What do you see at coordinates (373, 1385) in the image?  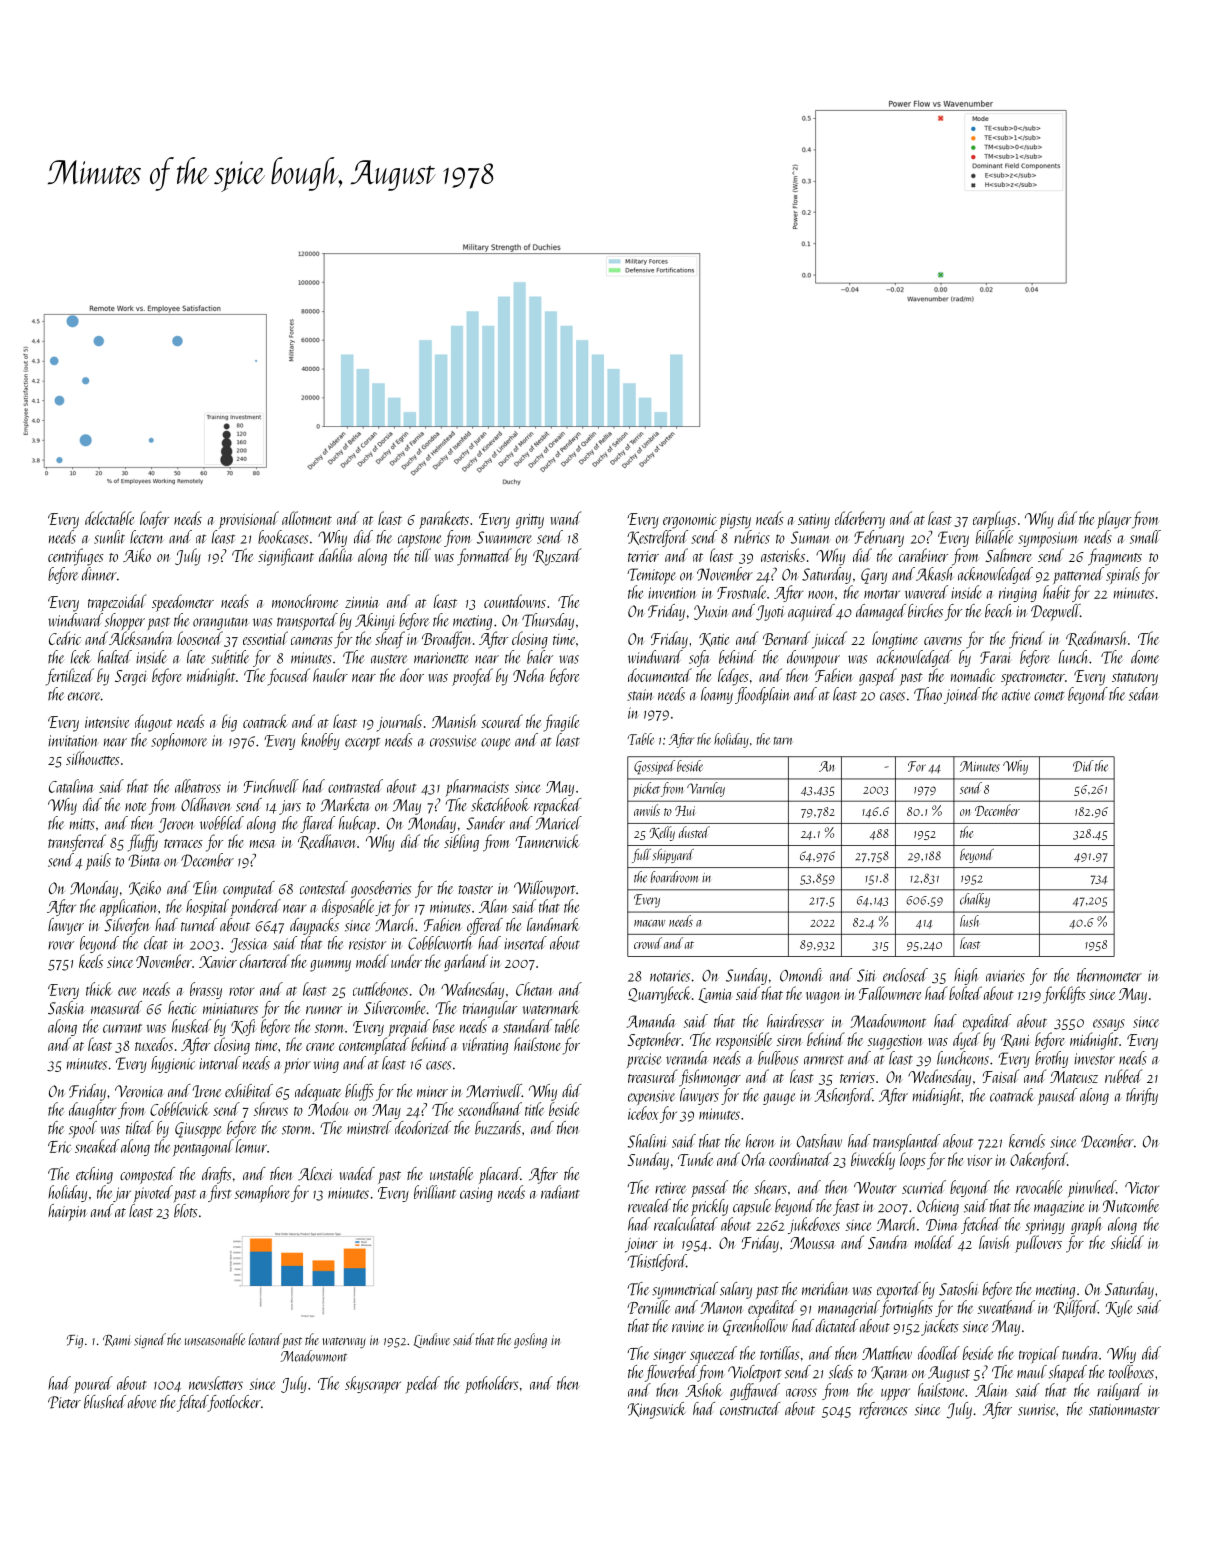 I see `skyscraper` at bounding box center [373, 1385].
